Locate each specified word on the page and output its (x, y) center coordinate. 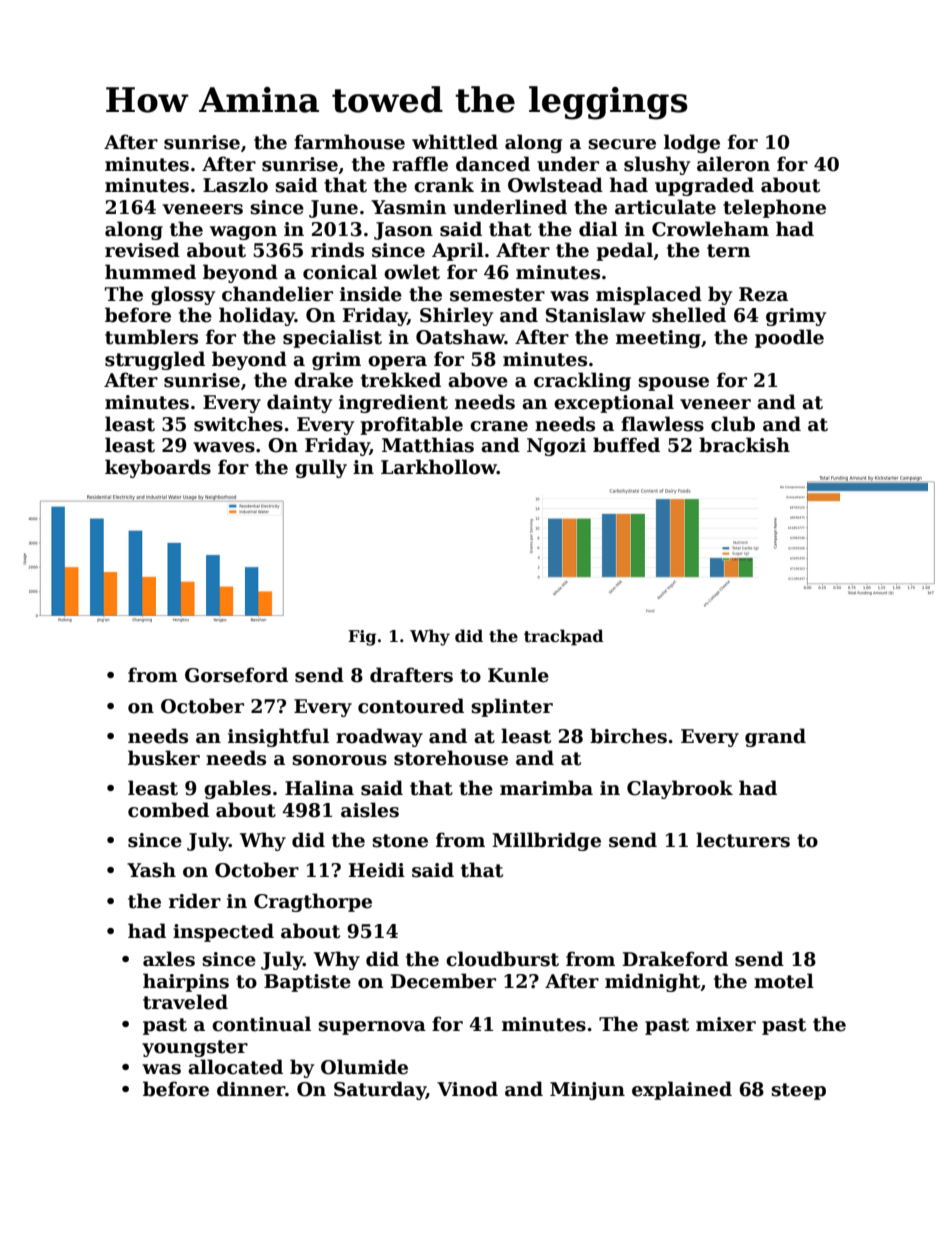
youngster (195, 1048)
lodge (692, 143)
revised (142, 250)
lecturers (743, 840)
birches (628, 736)
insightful (278, 737)
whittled (455, 142)
